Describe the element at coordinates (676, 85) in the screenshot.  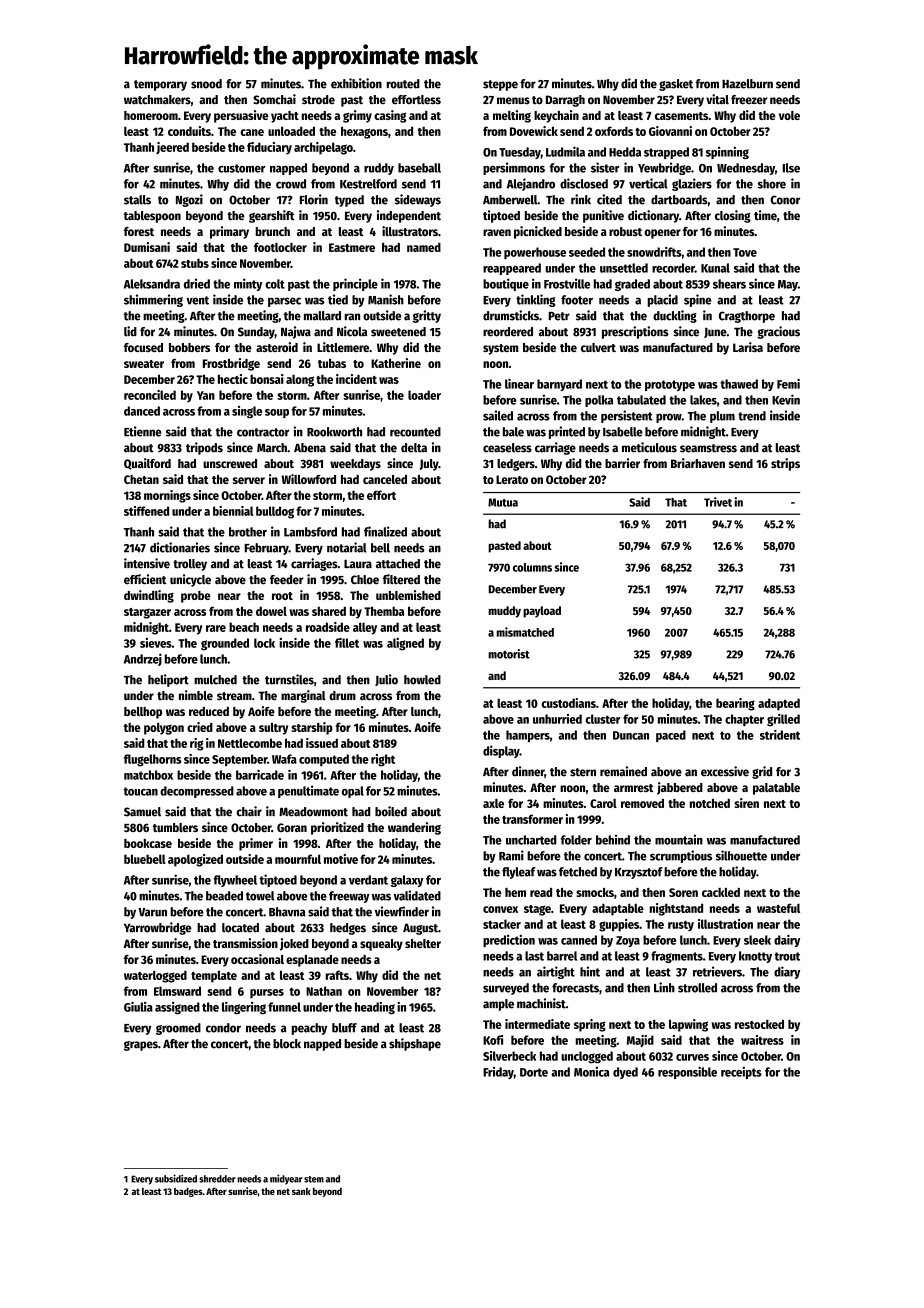
I see `gasket` at that location.
